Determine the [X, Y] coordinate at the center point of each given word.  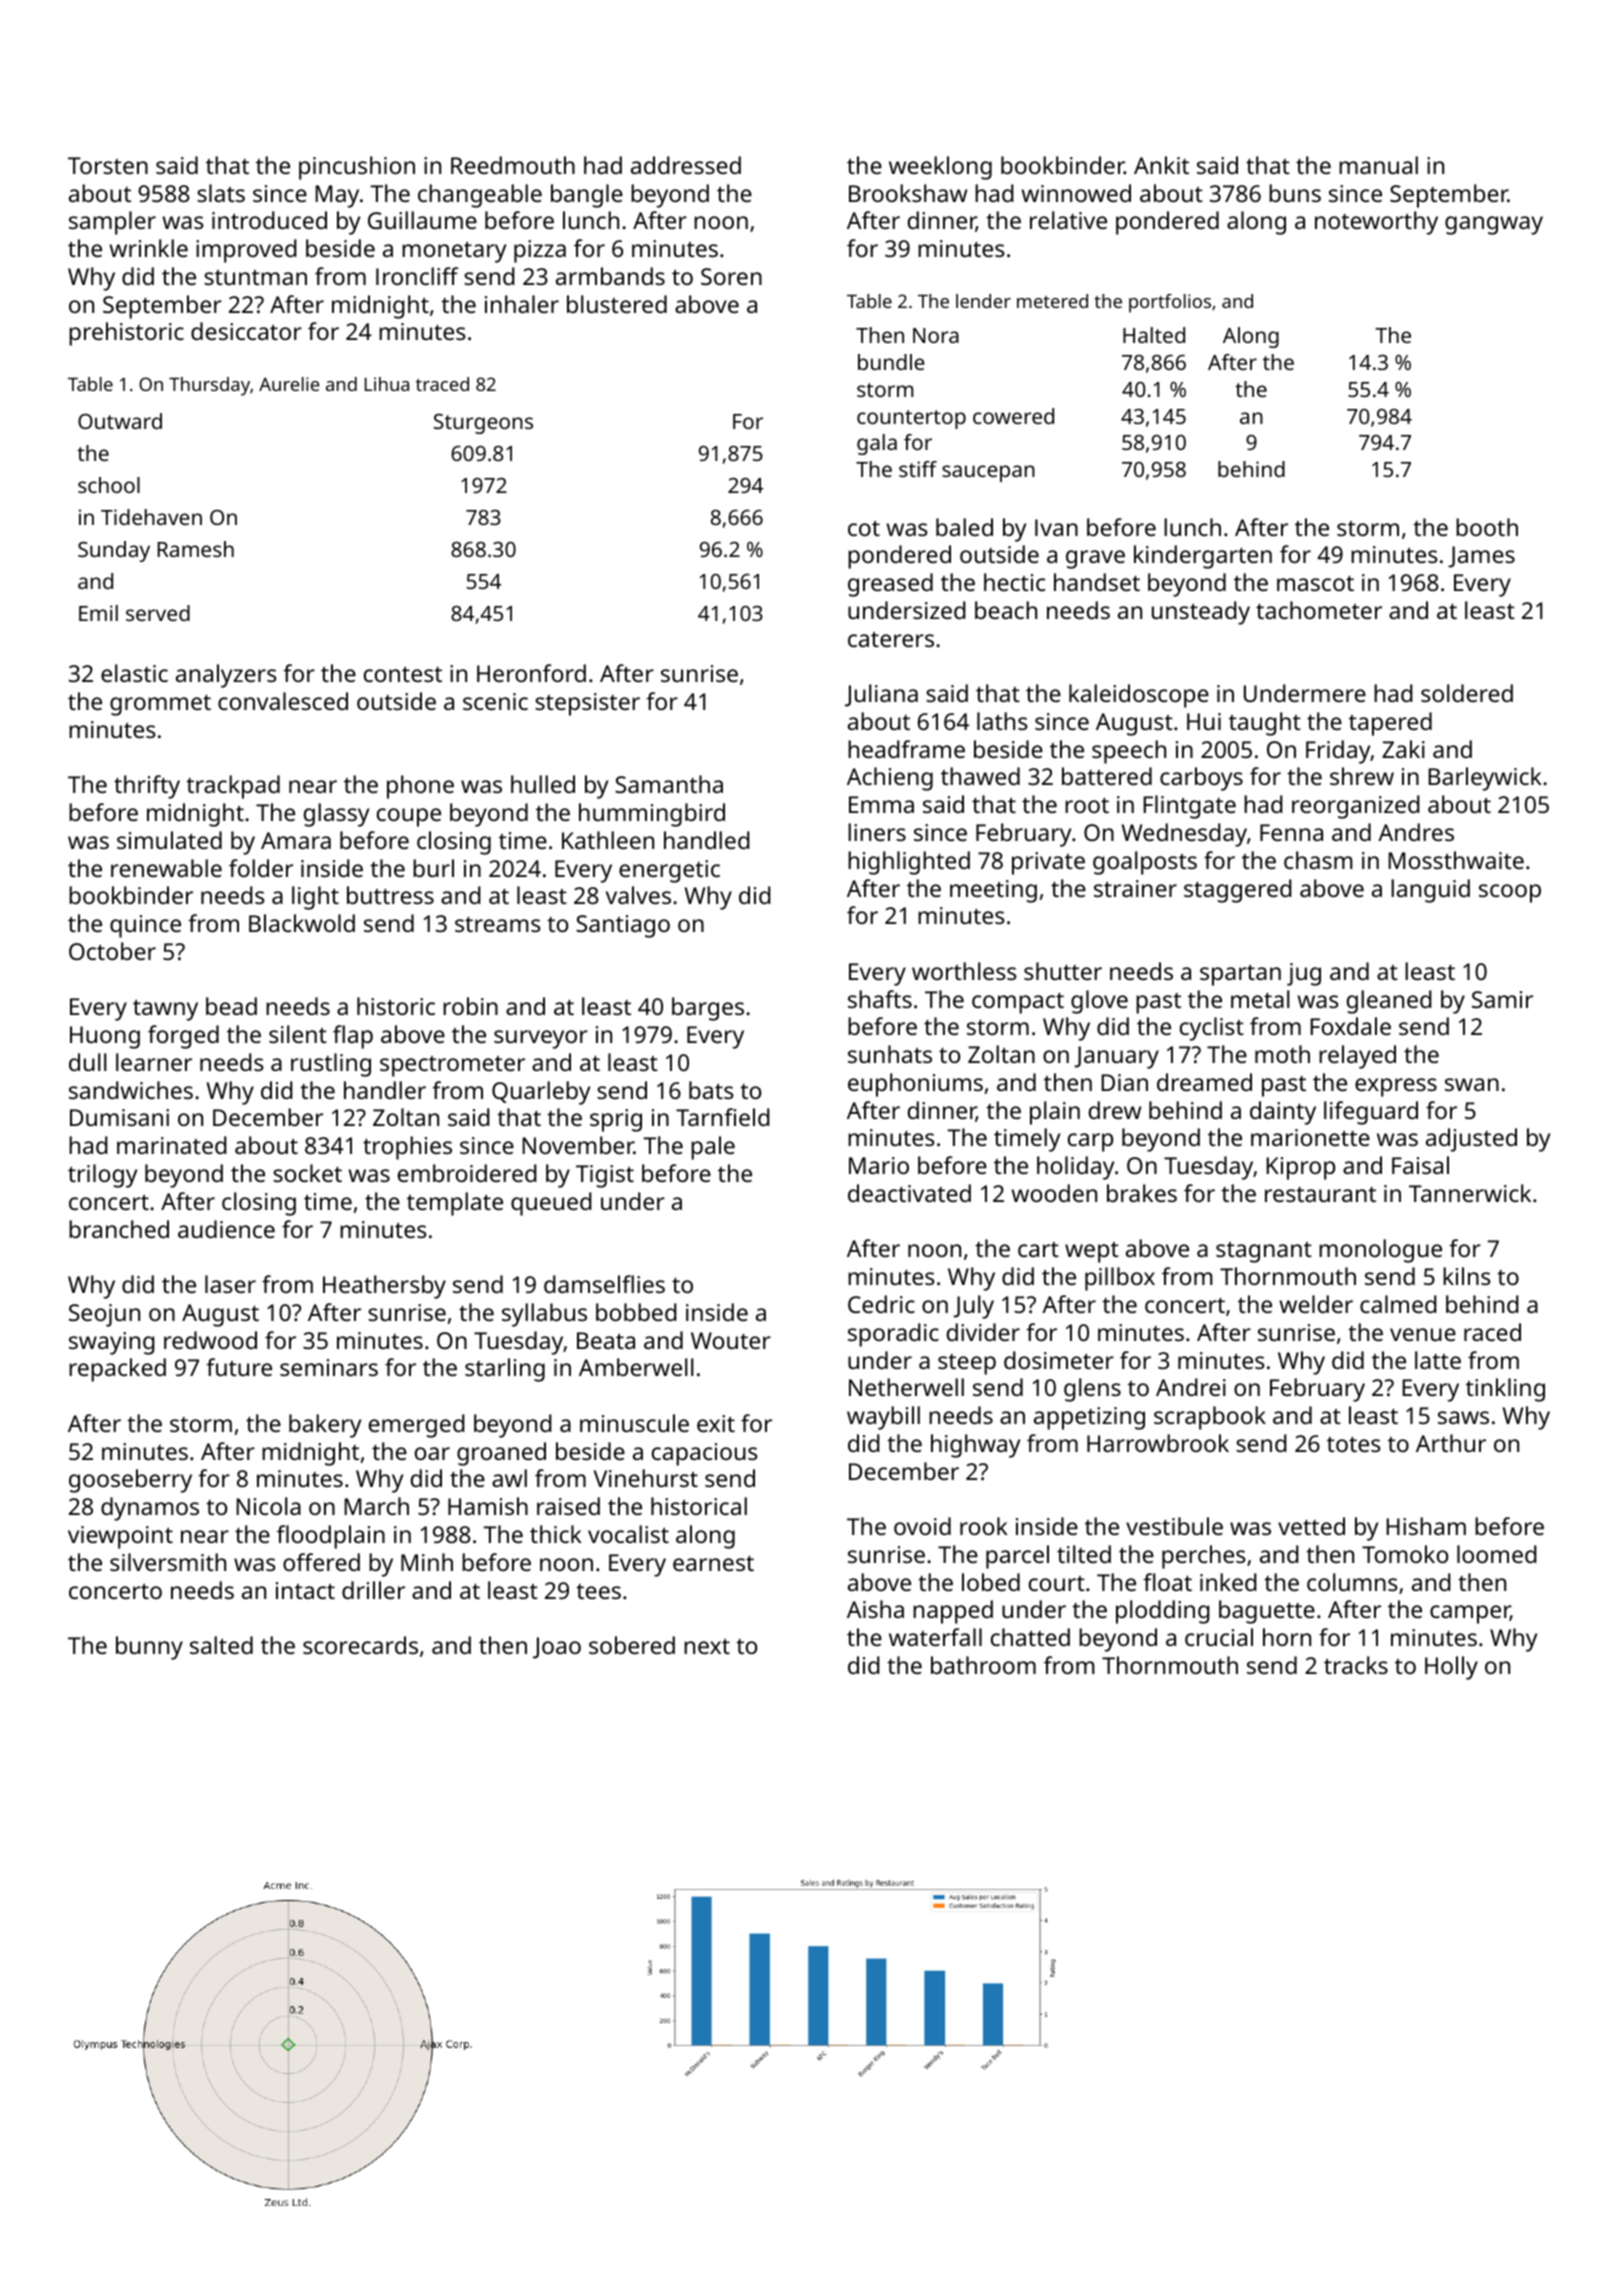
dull [88, 1062]
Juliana [881, 695]
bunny [149, 1648]
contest [403, 674]
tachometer [1319, 610]
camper [1470, 1614]
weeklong [940, 168]
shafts [880, 999]
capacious [705, 1454]
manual [1378, 165]
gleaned [1389, 1002]
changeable [480, 196]
